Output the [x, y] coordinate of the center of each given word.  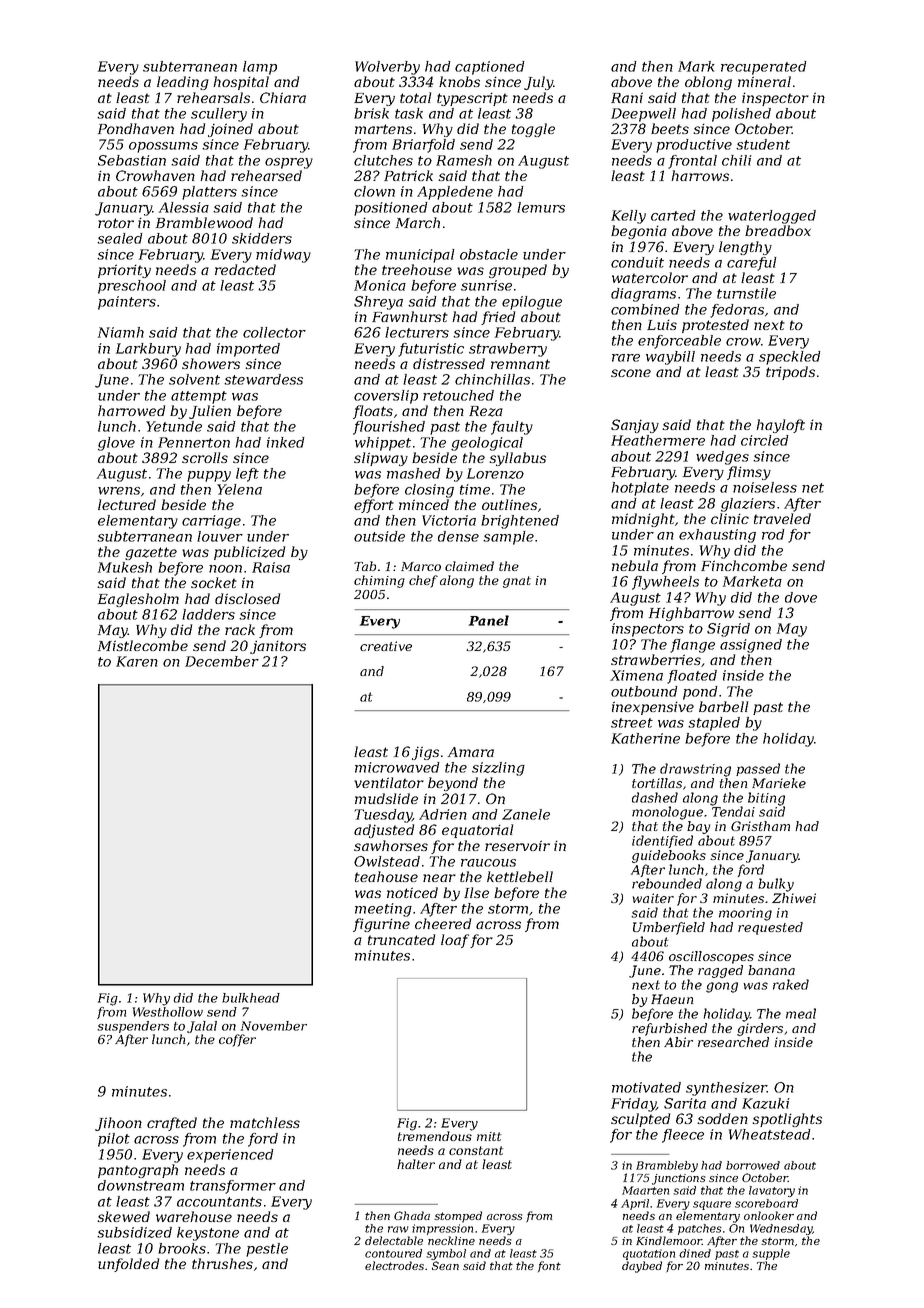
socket [214, 582]
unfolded [128, 1265]
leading [183, 83]
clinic [730, 518]
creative [386, 646]
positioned [391, 209]
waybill [670, 358]
